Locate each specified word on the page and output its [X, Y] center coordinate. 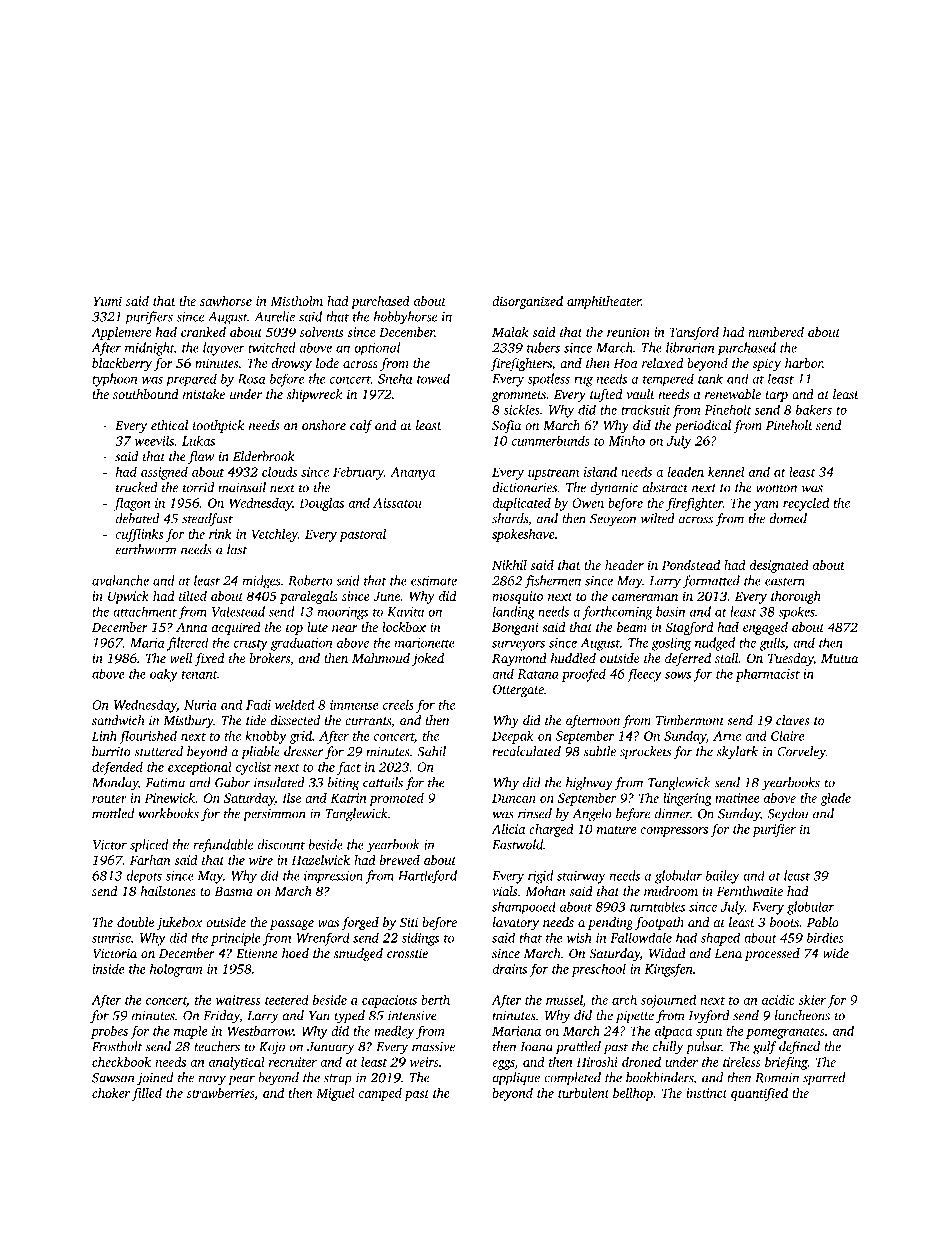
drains [509, 968]
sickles [521, 409]
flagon [132, 504]
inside [108, 968]
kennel [726, 471]
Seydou [787, 815]
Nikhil [509, 565]
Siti [409, 922]
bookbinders [659, 1077]
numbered [776, 332]
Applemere [121, 333]
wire [261, 860]
